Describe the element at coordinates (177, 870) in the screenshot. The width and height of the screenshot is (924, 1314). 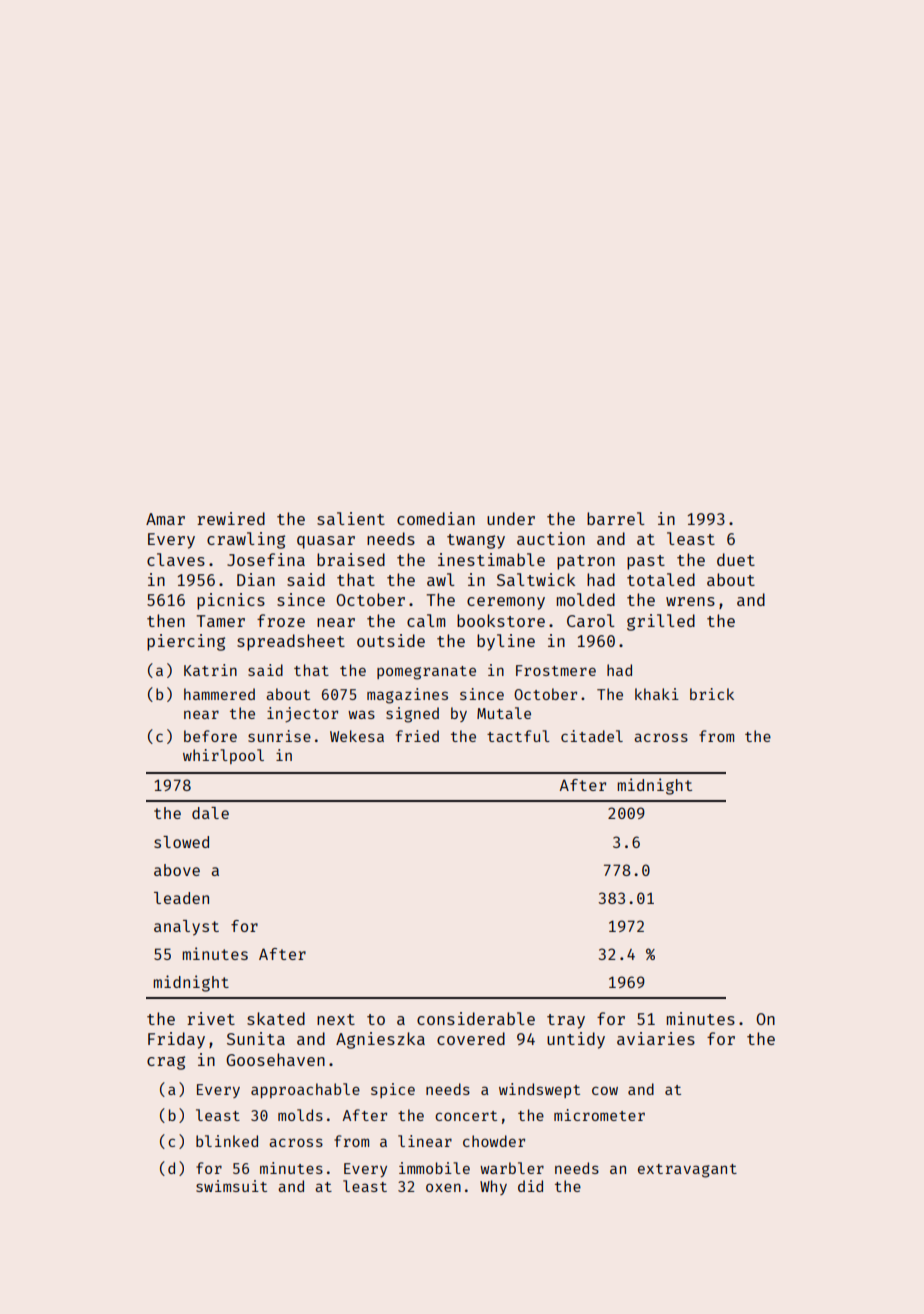
I see `above` at that location.
